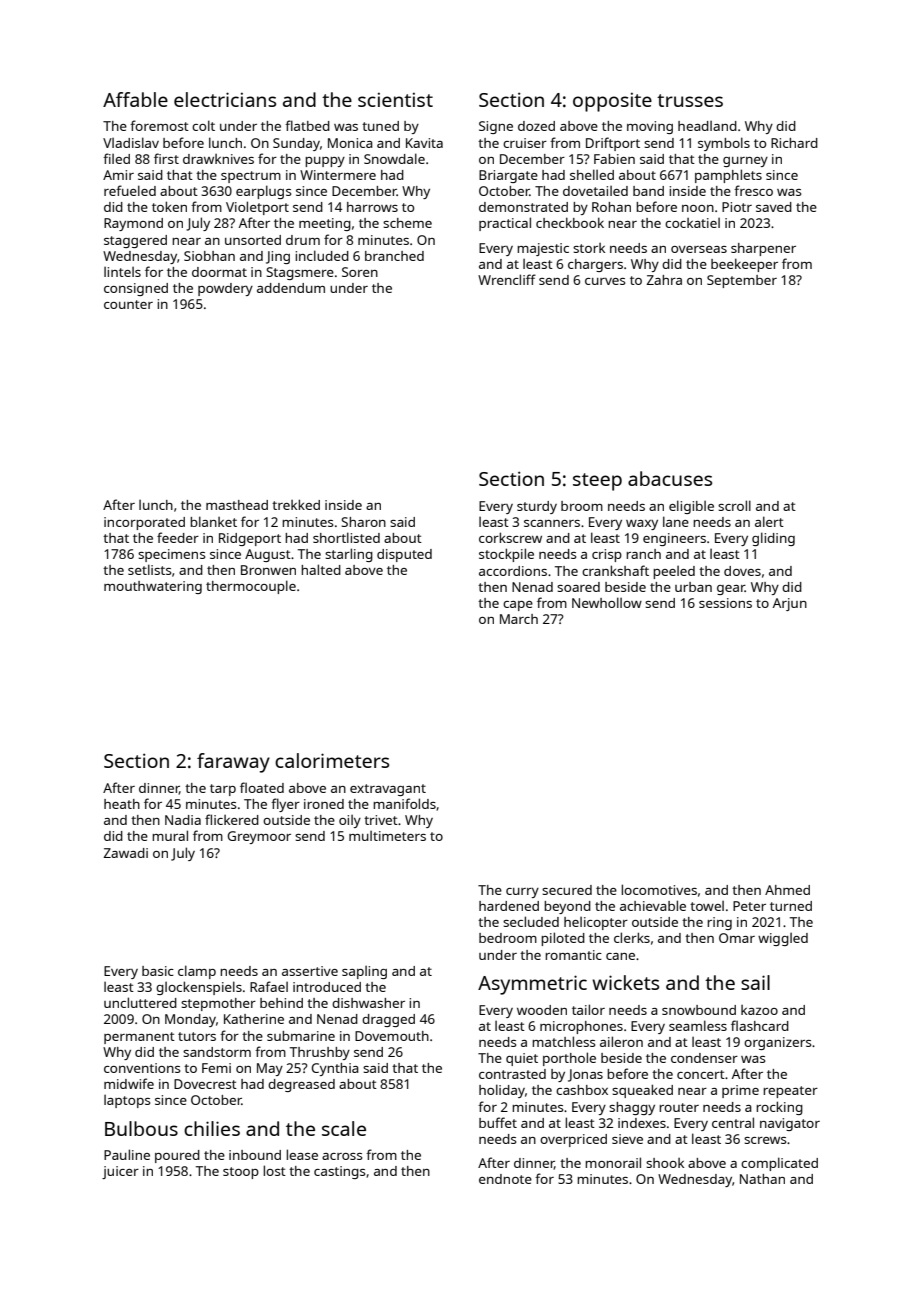 The image size is (924, 1308). Describe the element at coordinates (120, 1172) in the screenshot. I see `juicer` at that location.
